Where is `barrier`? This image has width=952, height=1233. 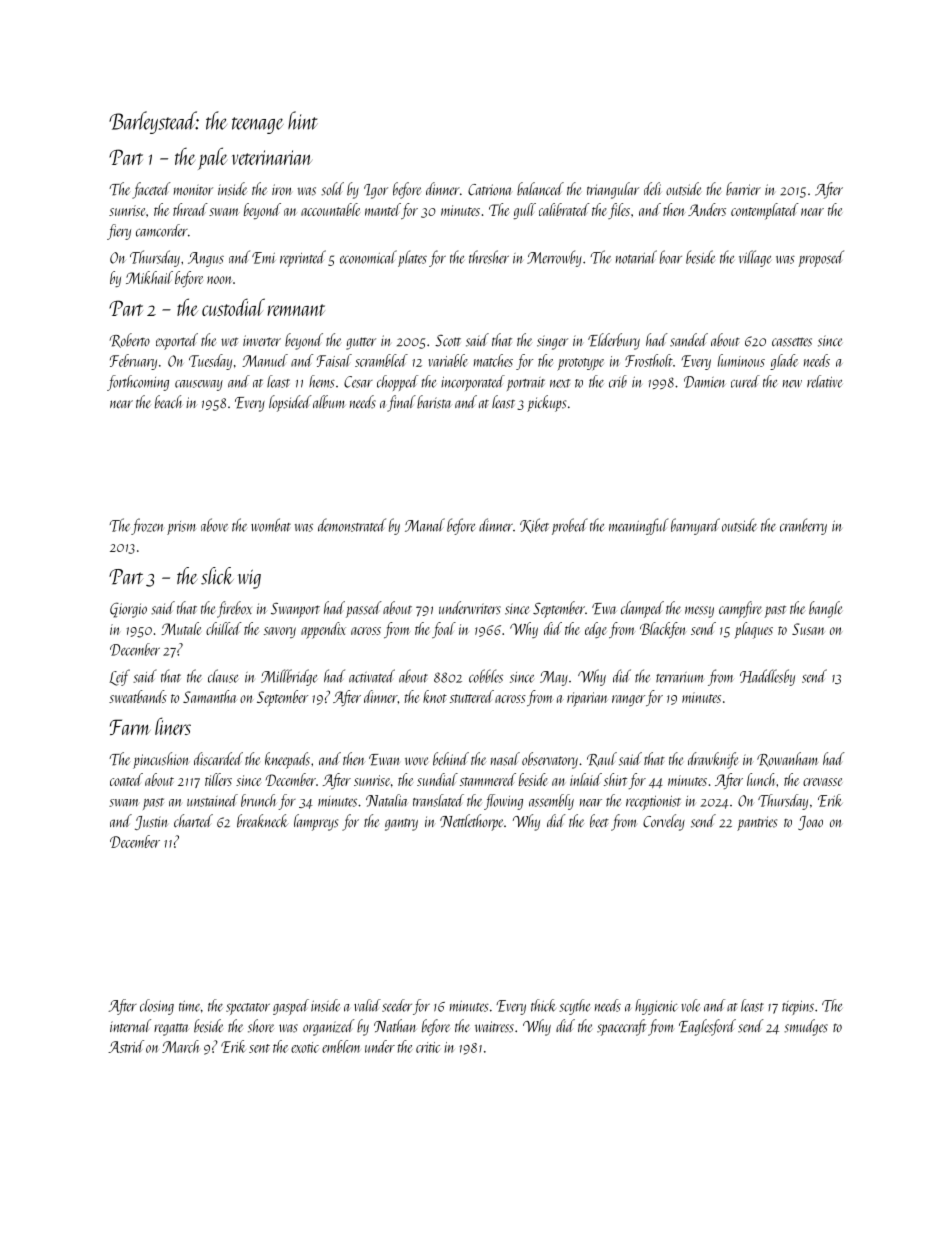
barrier is located at coordinates (743, 189).
